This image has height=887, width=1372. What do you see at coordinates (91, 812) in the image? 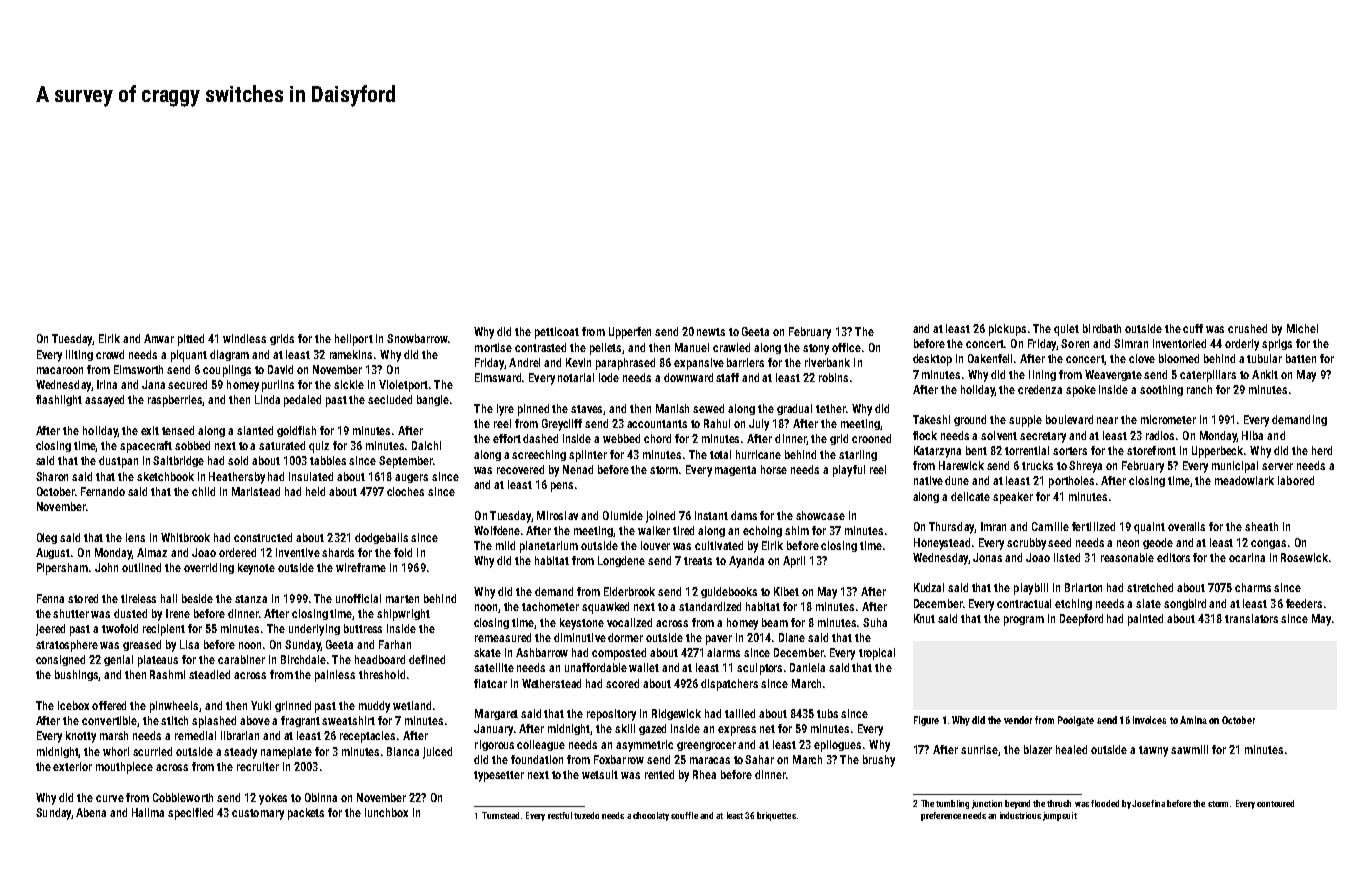
I see `Abena` at bounding box center [91, 812].
